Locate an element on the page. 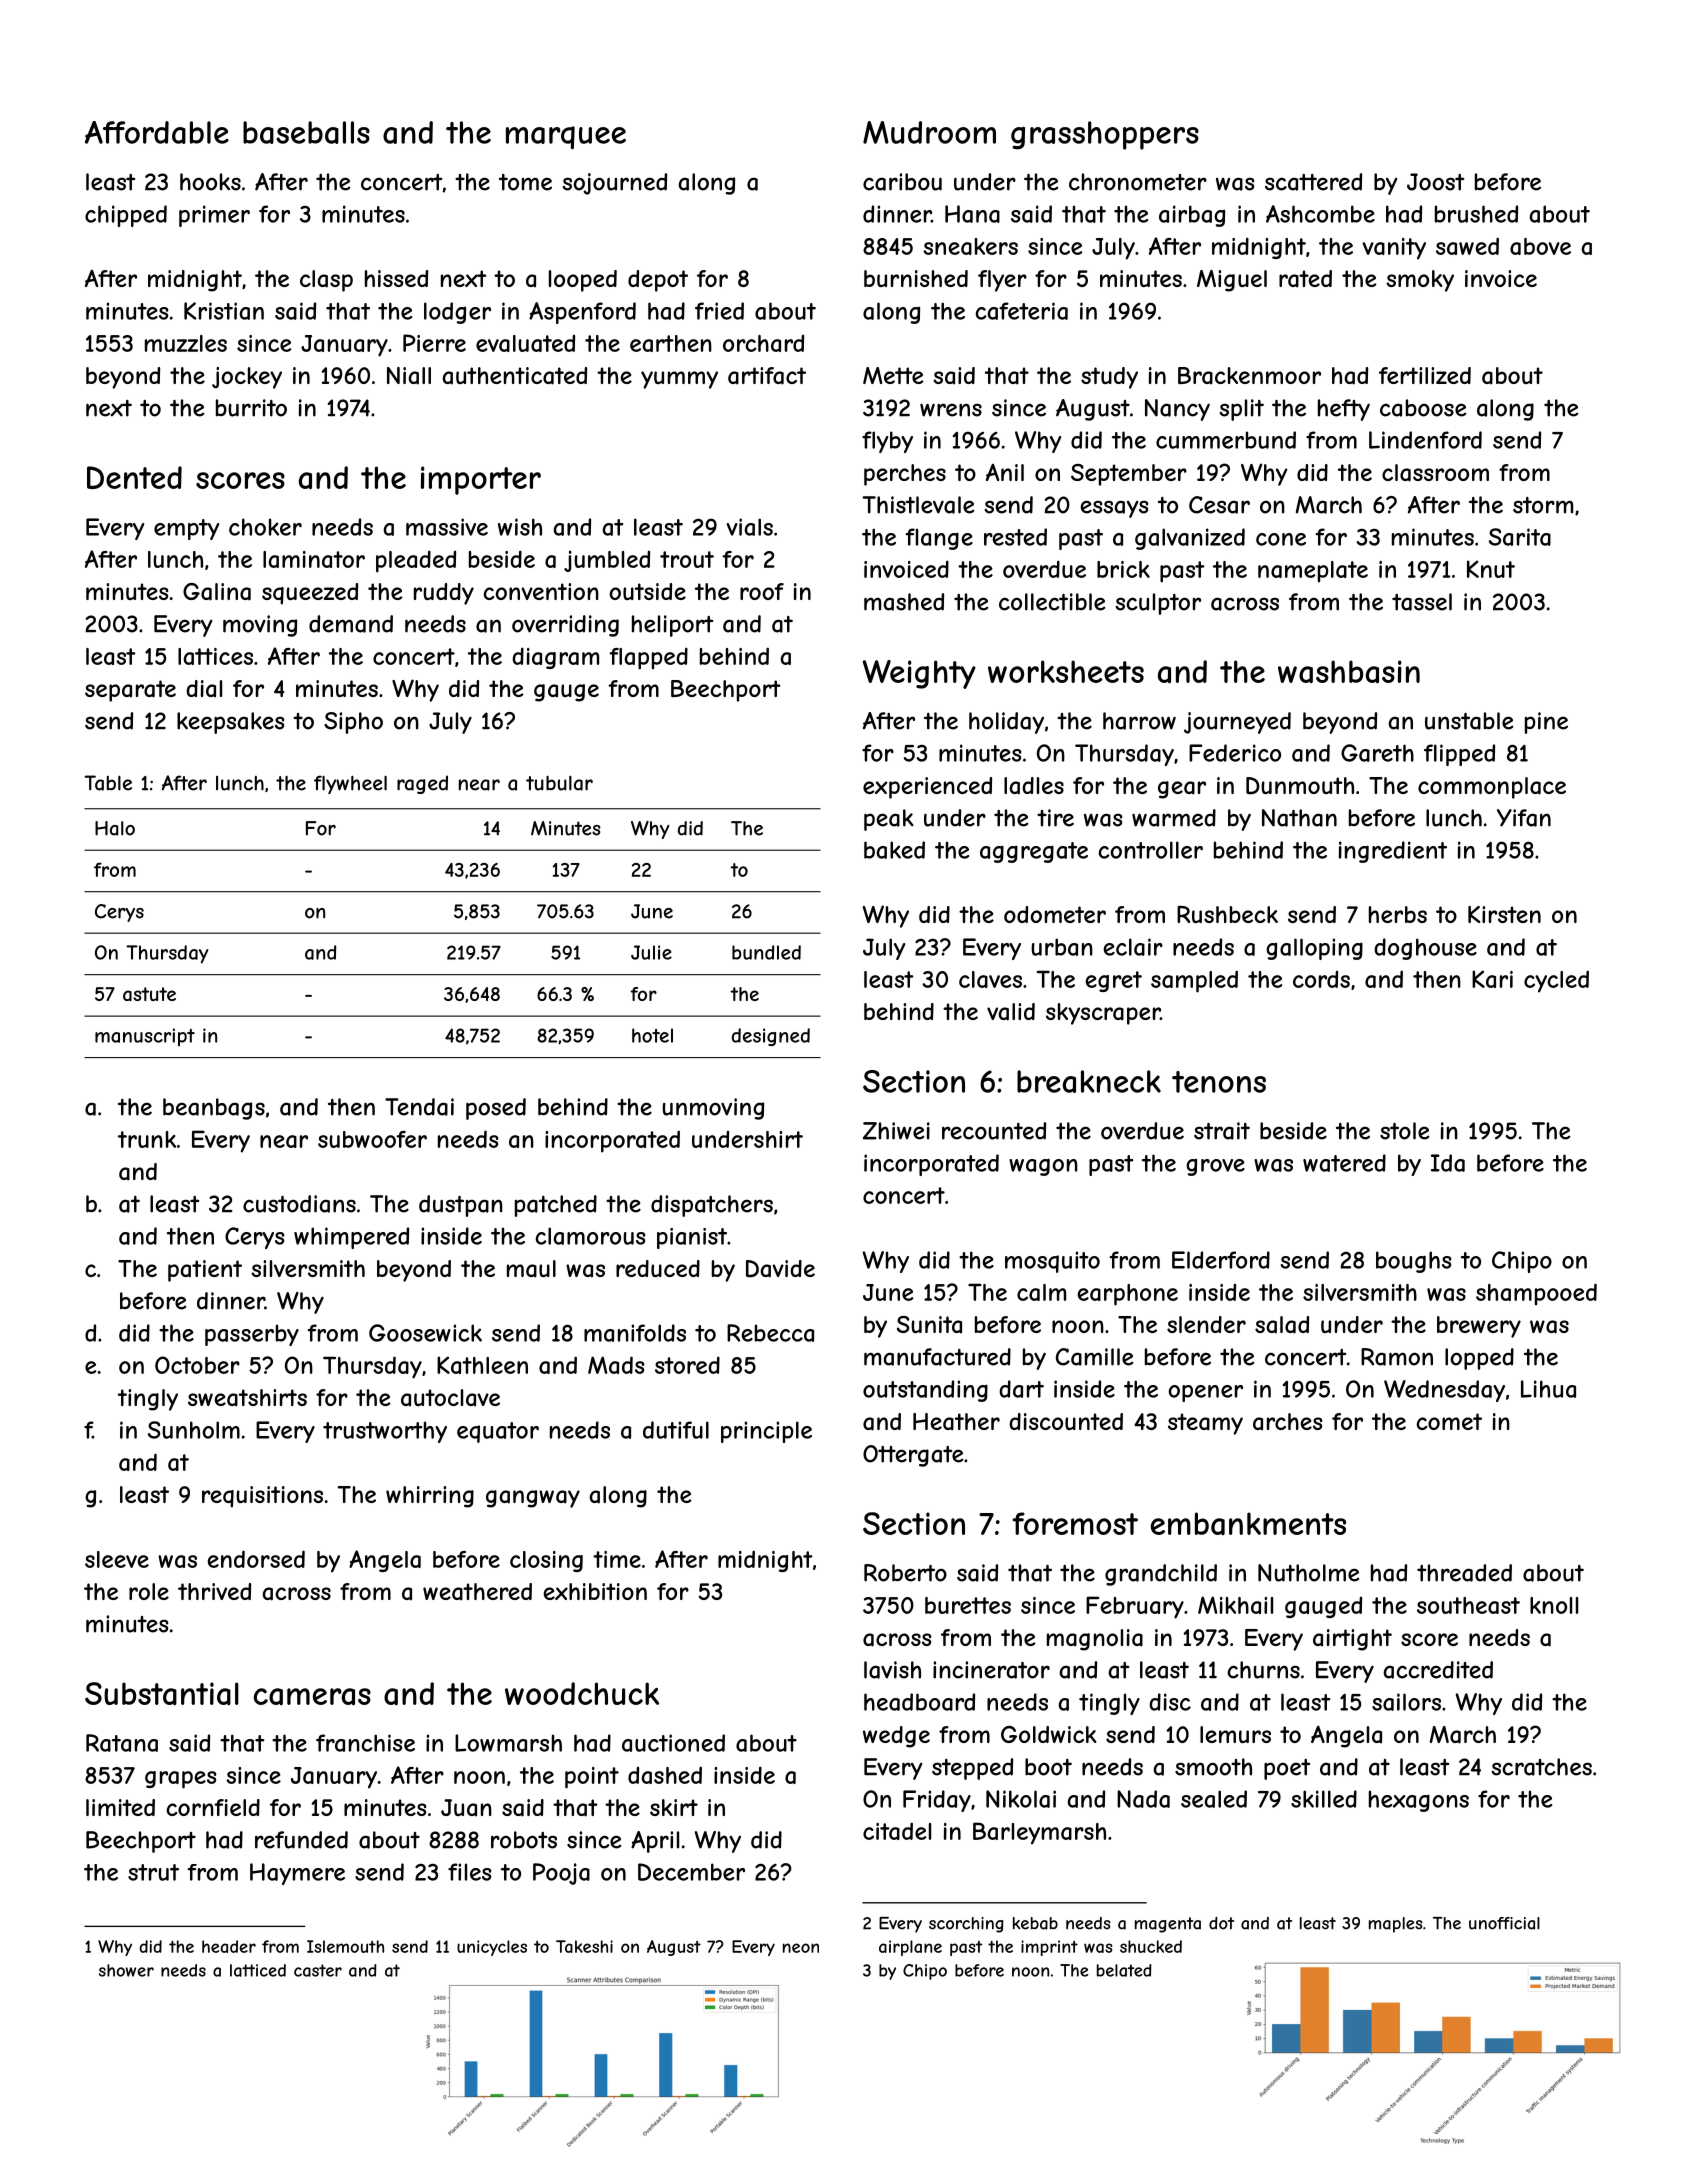 The width and height of the document is (1683, 2178). scratches is located at coordinates (1542, 1767).
